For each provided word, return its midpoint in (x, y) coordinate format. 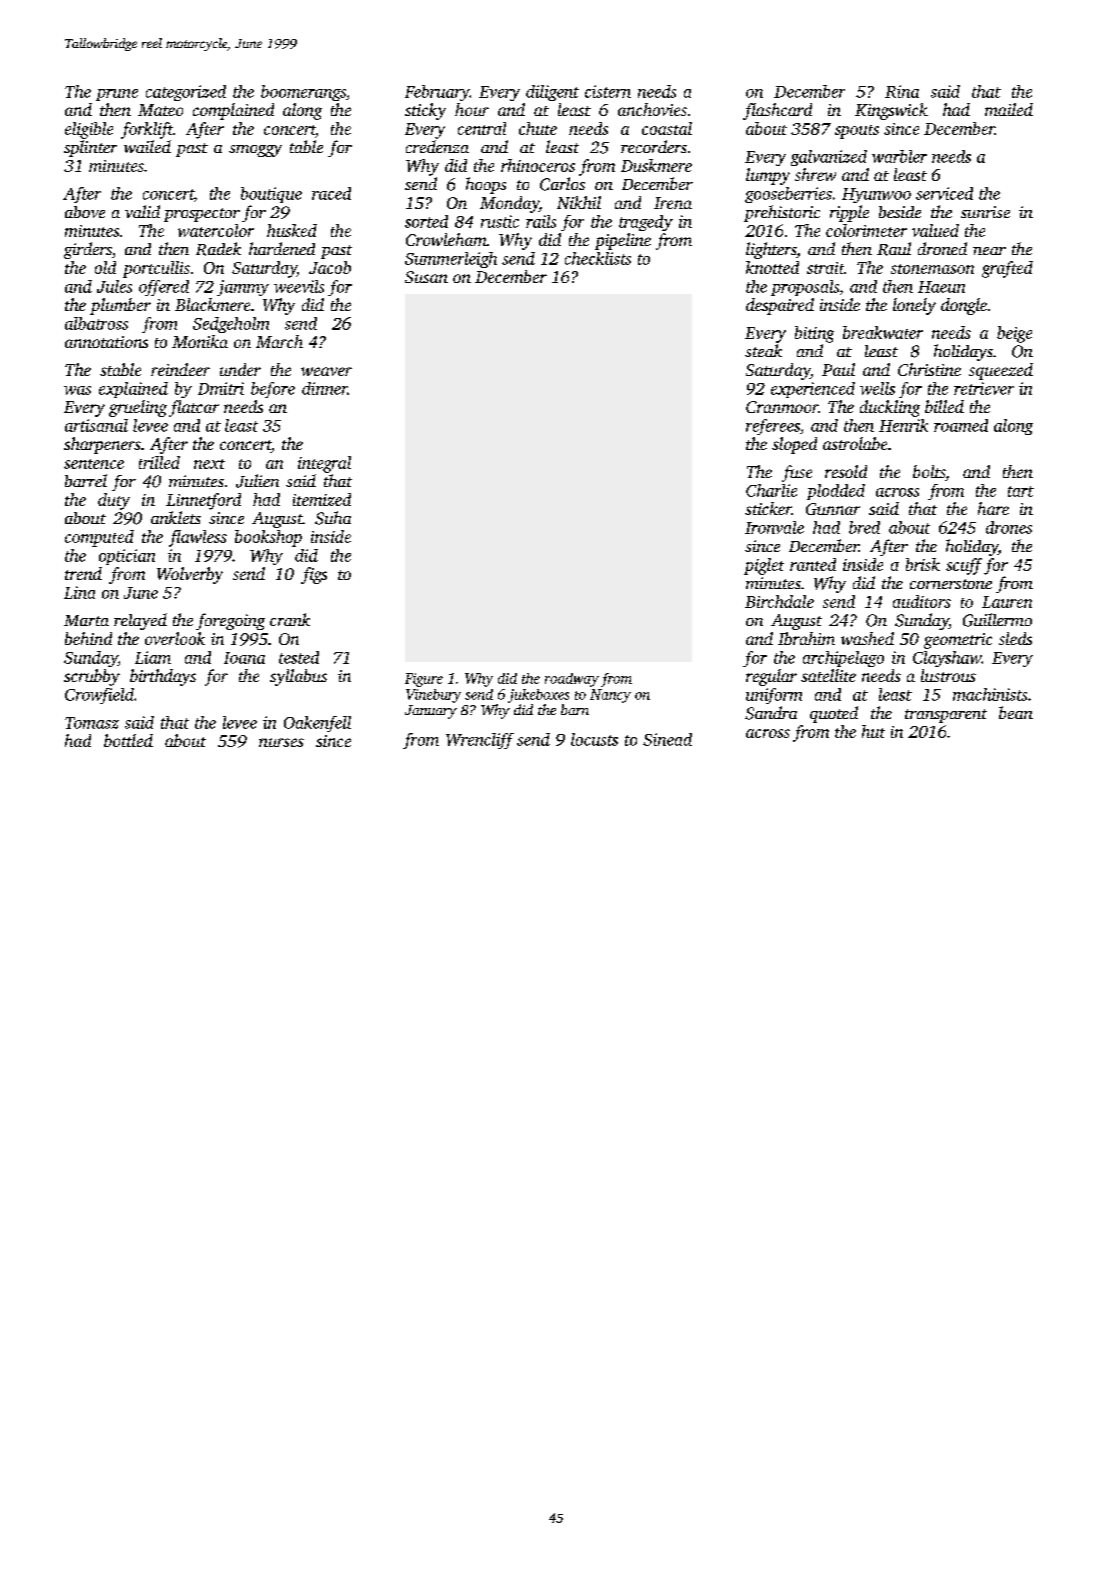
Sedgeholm (231, 325)
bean (1016, 712)
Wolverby (190, 575)
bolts (929, 471)
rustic (500, 221)
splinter (90, 148)
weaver (326, 371)
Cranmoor (782, 407)
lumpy (768, 176)
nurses (281, 742)
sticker (768, 508)
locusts (594, 739)
